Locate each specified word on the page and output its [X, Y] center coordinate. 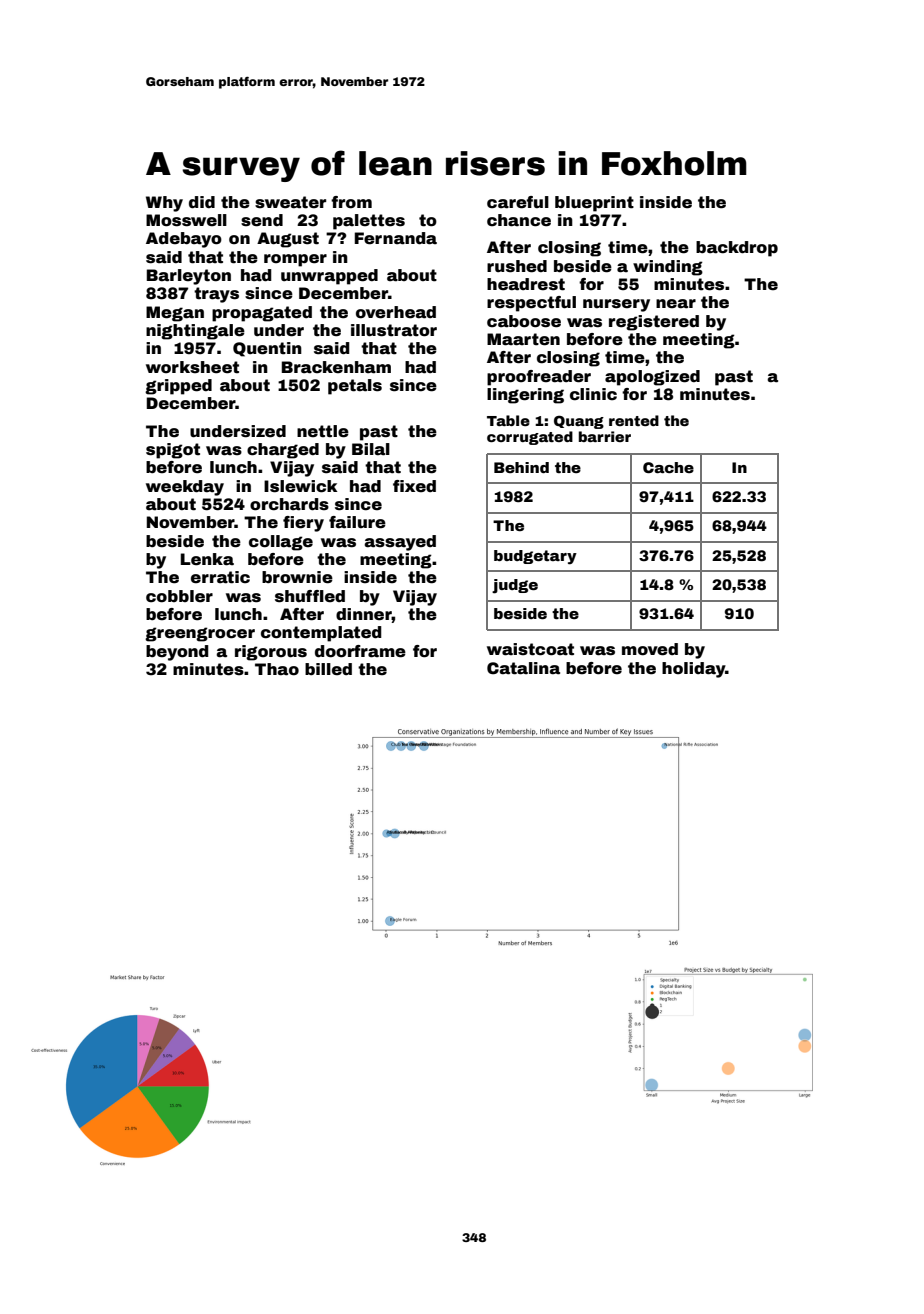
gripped [178, 387]
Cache [668, 467]
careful [518, 202]
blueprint [594, 204]
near [676, 304]
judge [515, 586]
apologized [652, 378]
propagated [262, 314]
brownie [297, 577]
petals [355, 387]
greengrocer [200, 634]
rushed [517, 266]
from [351, 202]
